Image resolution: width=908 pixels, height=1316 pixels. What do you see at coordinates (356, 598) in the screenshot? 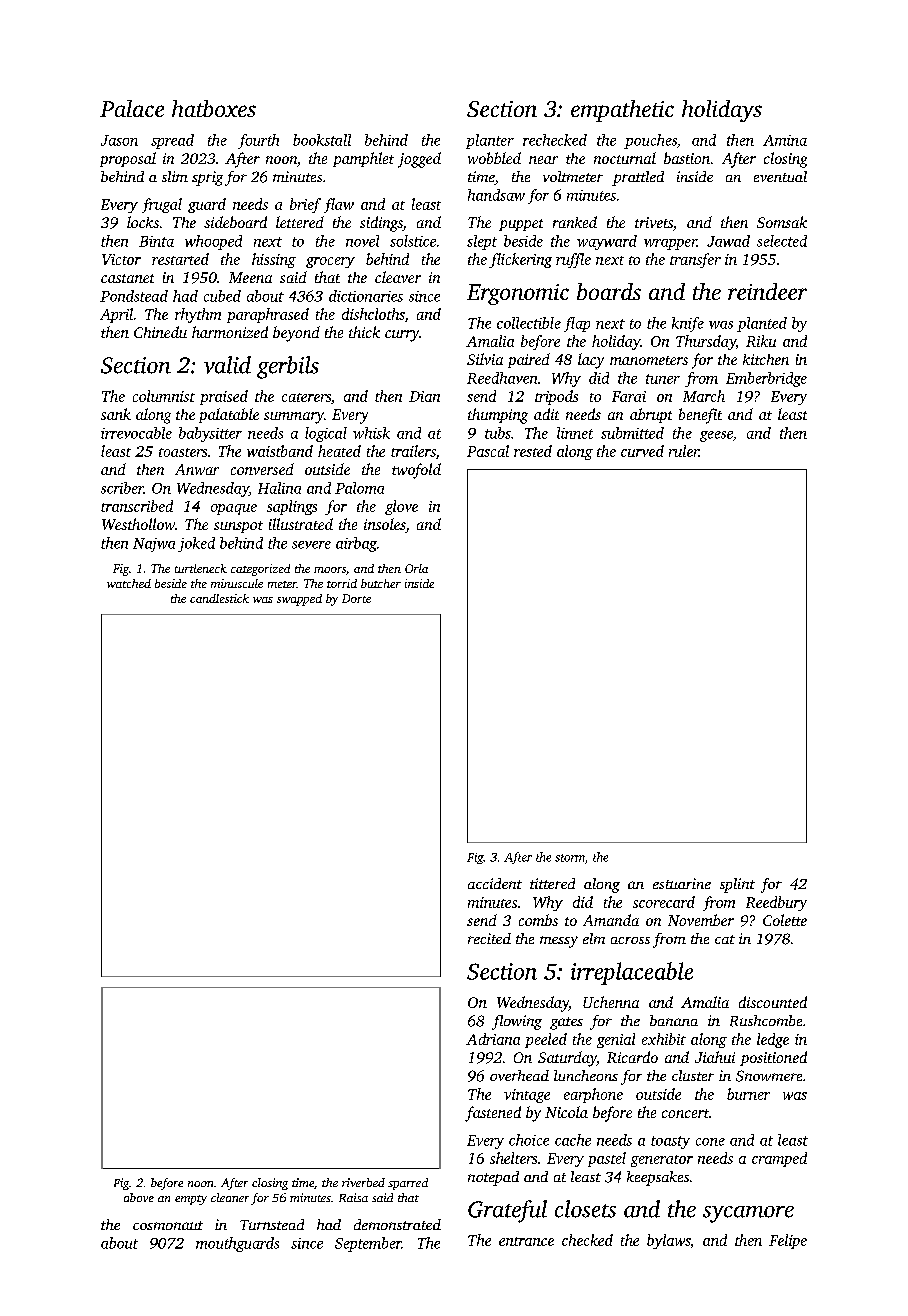
I see `Dorte` at bounding box center [356, 598].
